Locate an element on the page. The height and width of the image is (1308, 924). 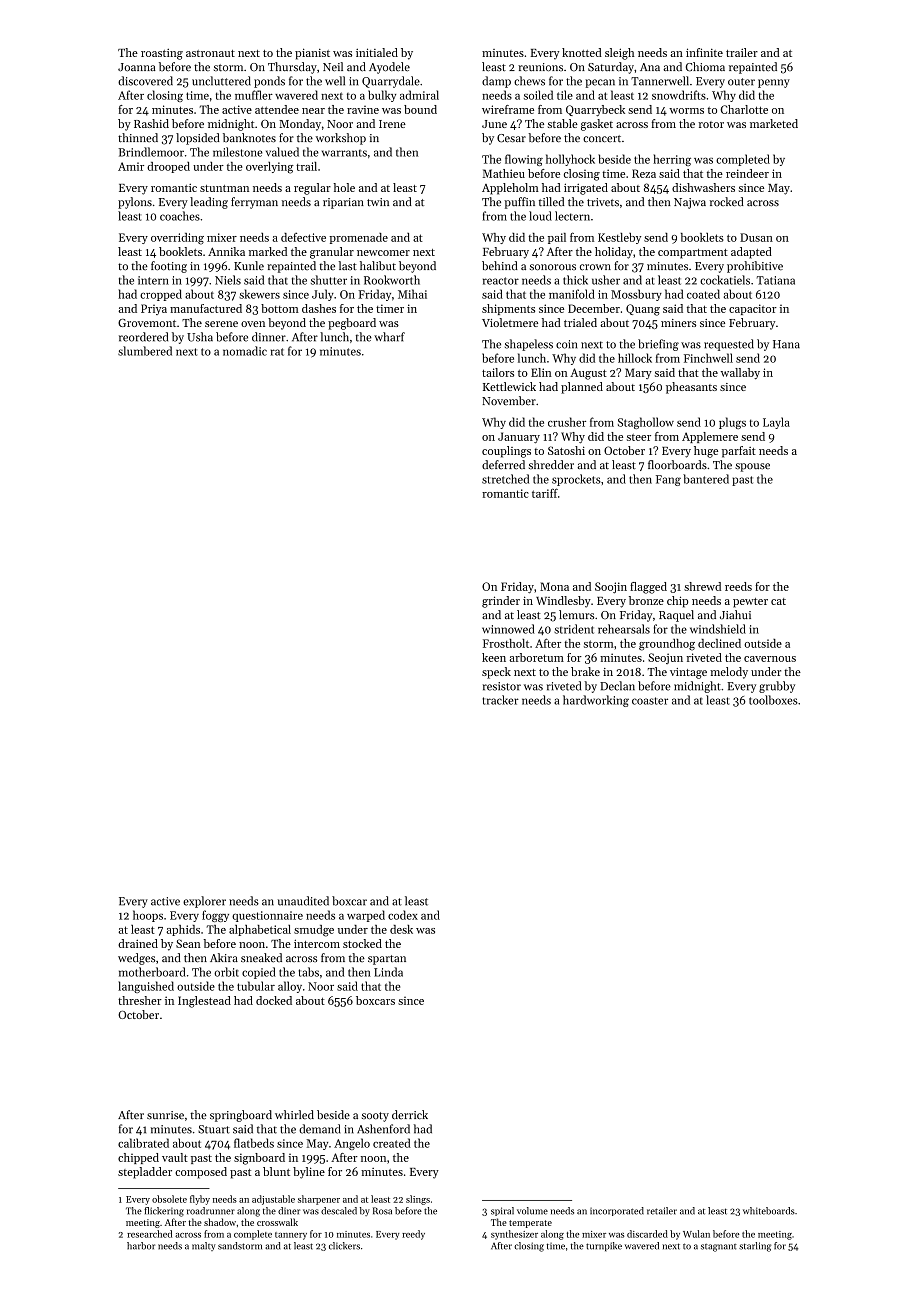
codex is located at coordinates (403, 915).
